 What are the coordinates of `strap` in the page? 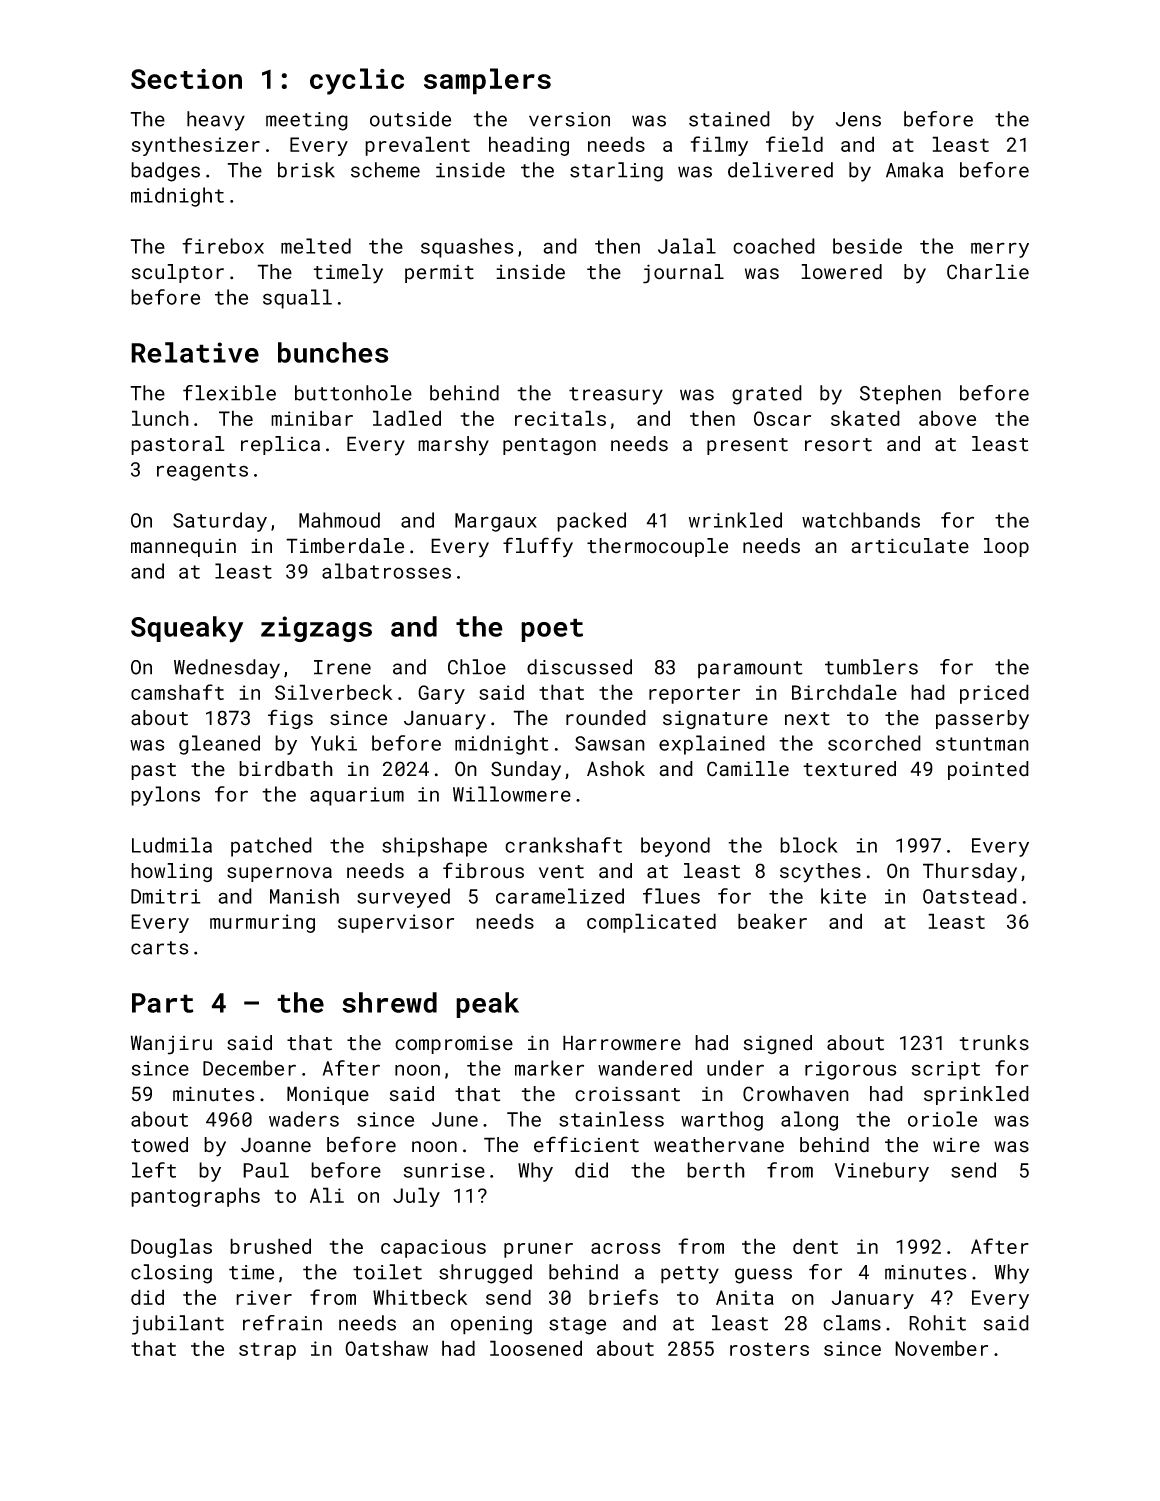 It's located at (267, 1351).
